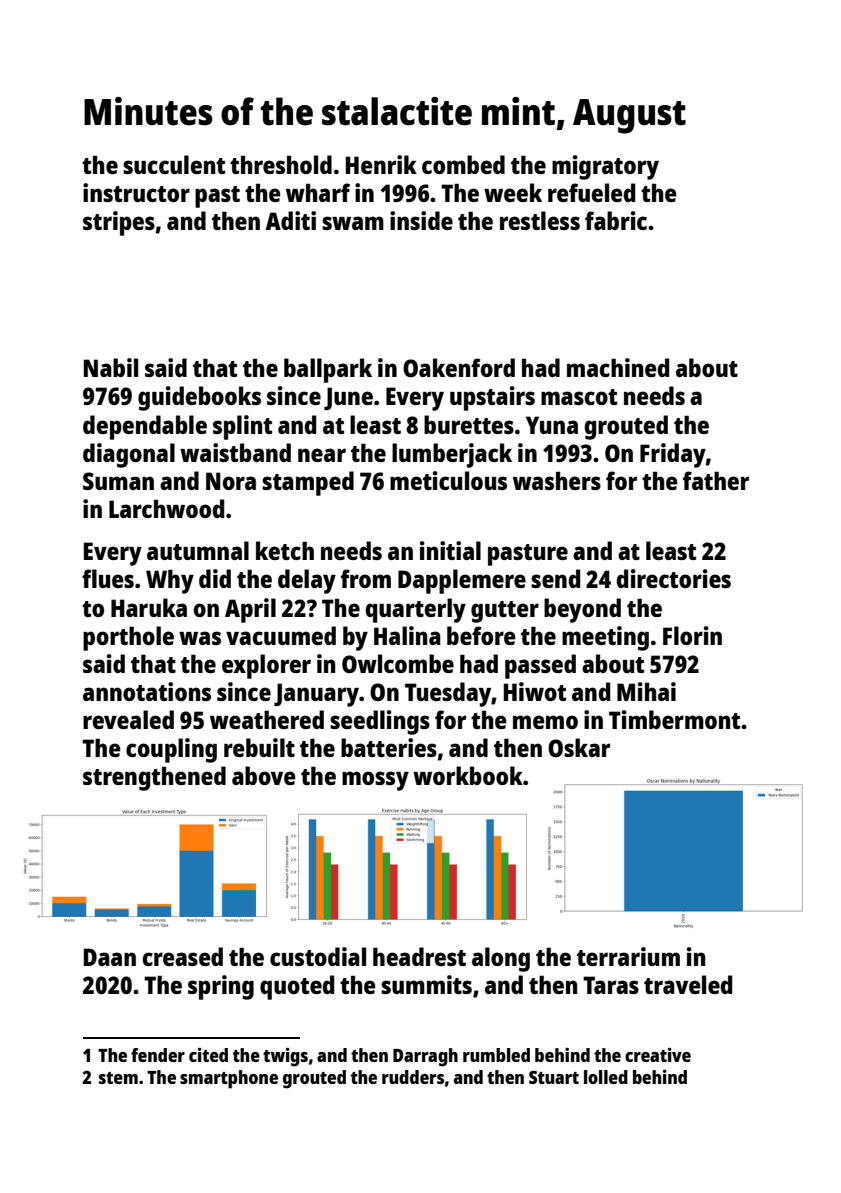 This image has width=841, height=1193. I want to click on threshold, so click(281, 164).
